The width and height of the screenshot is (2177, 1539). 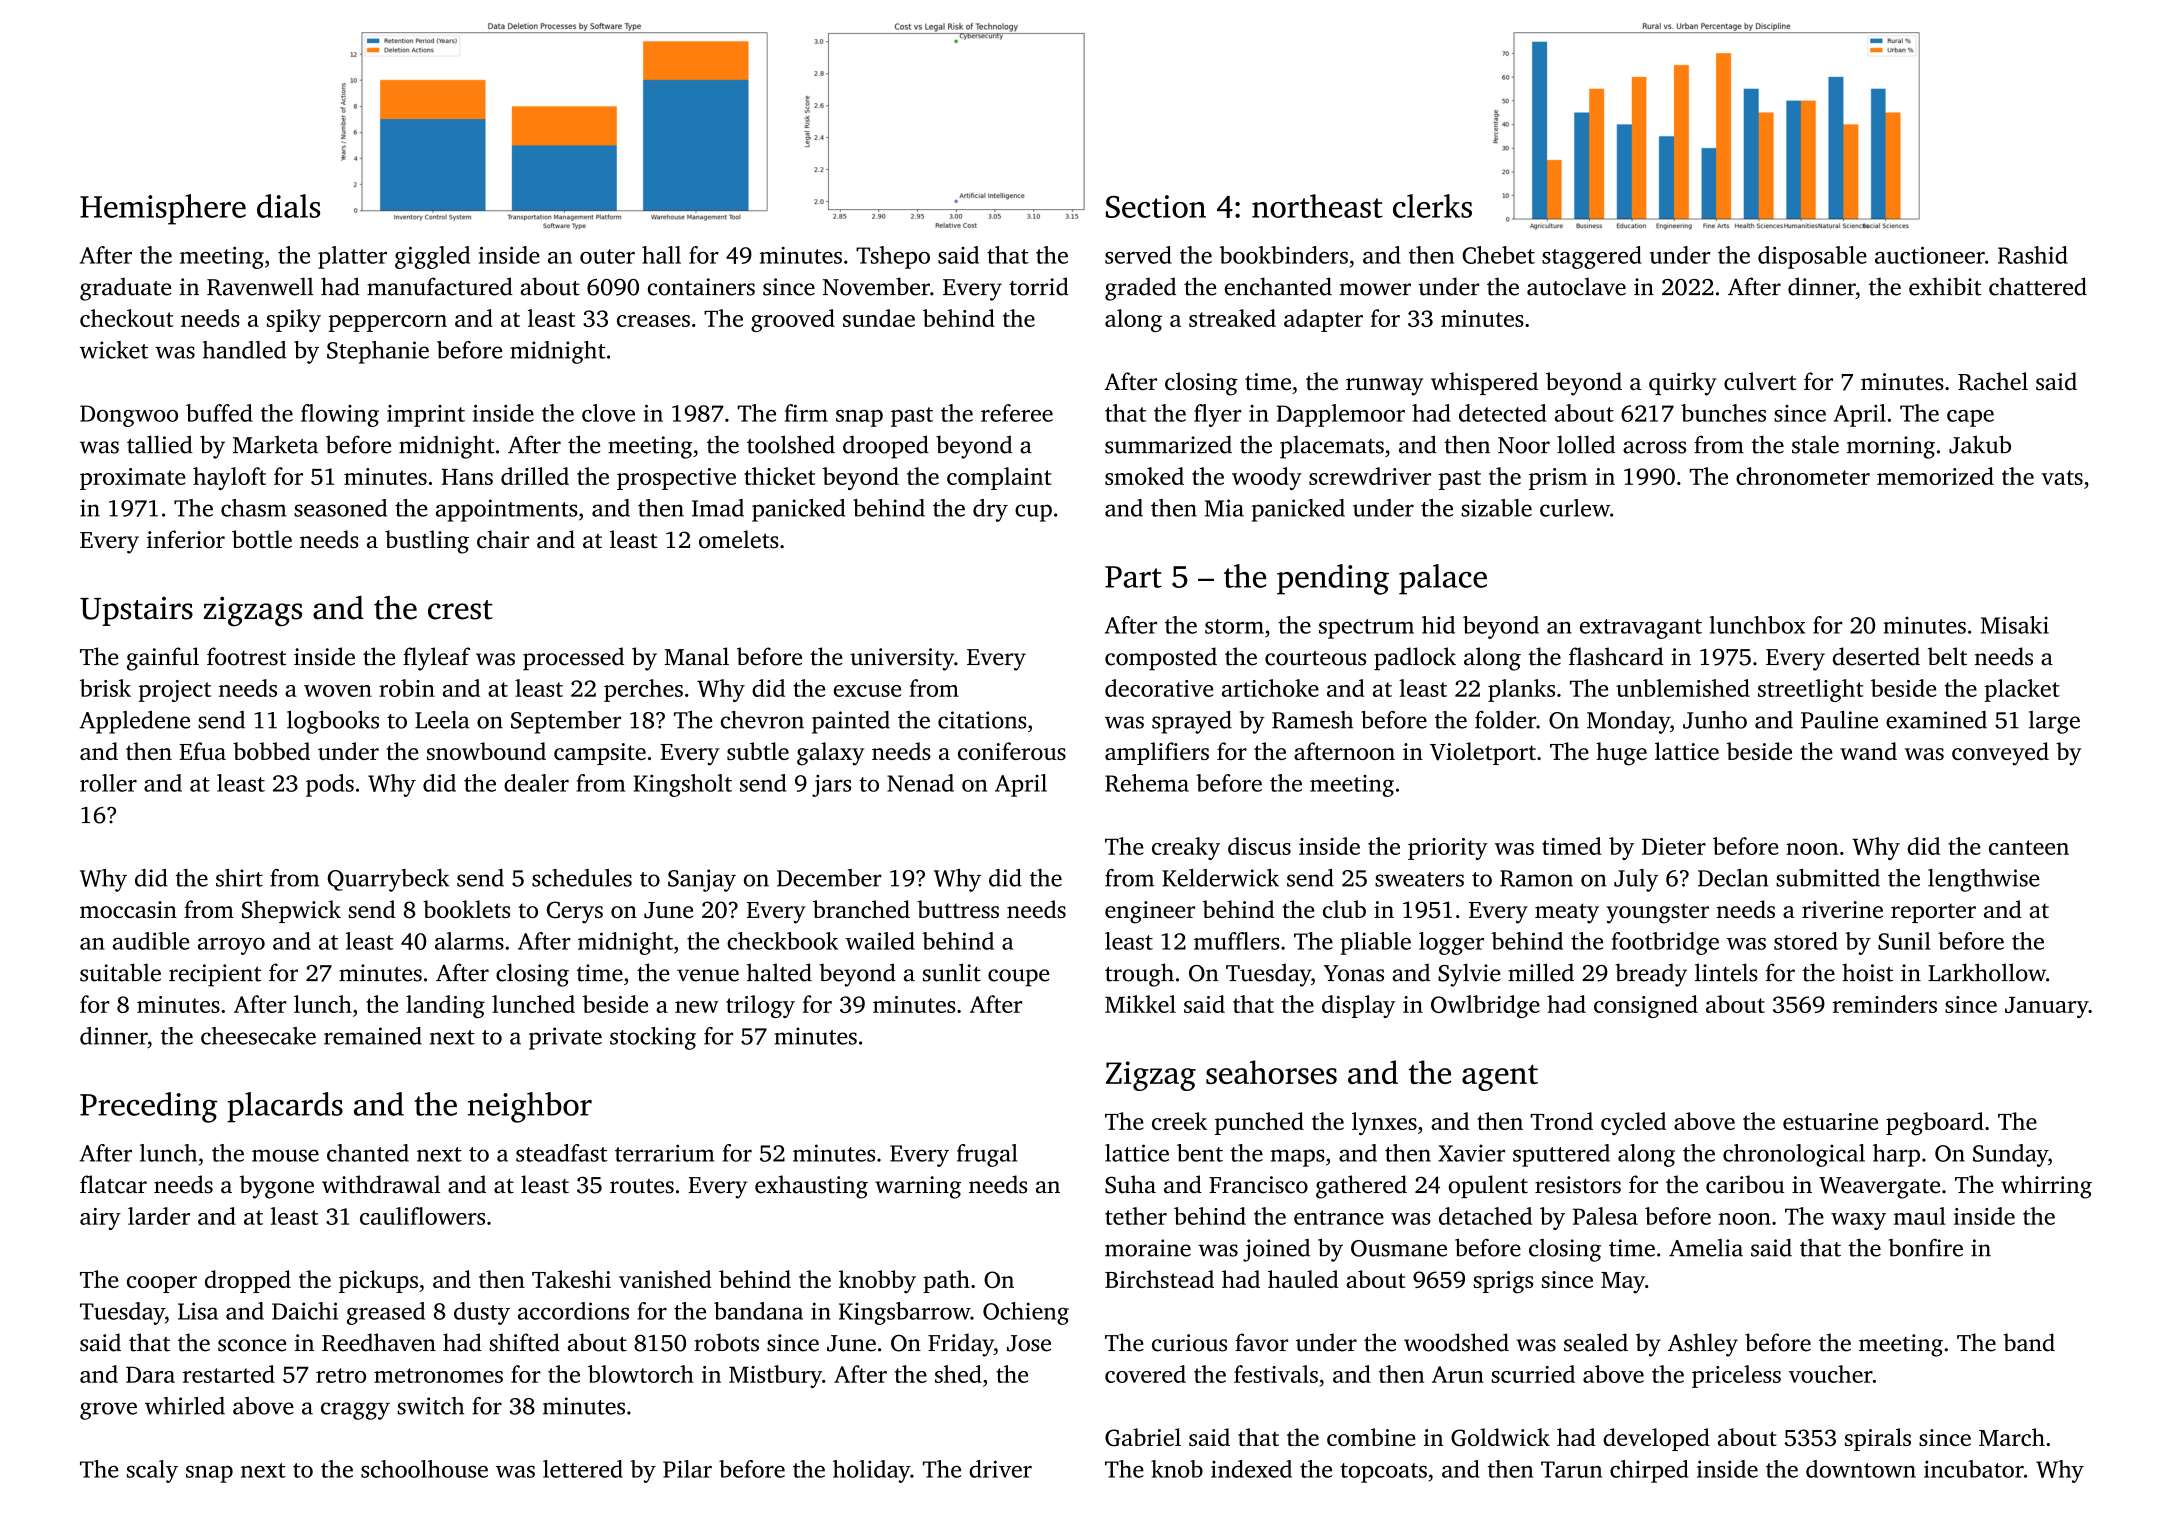 I want to click on airy, so click(x=100, y=1219).
